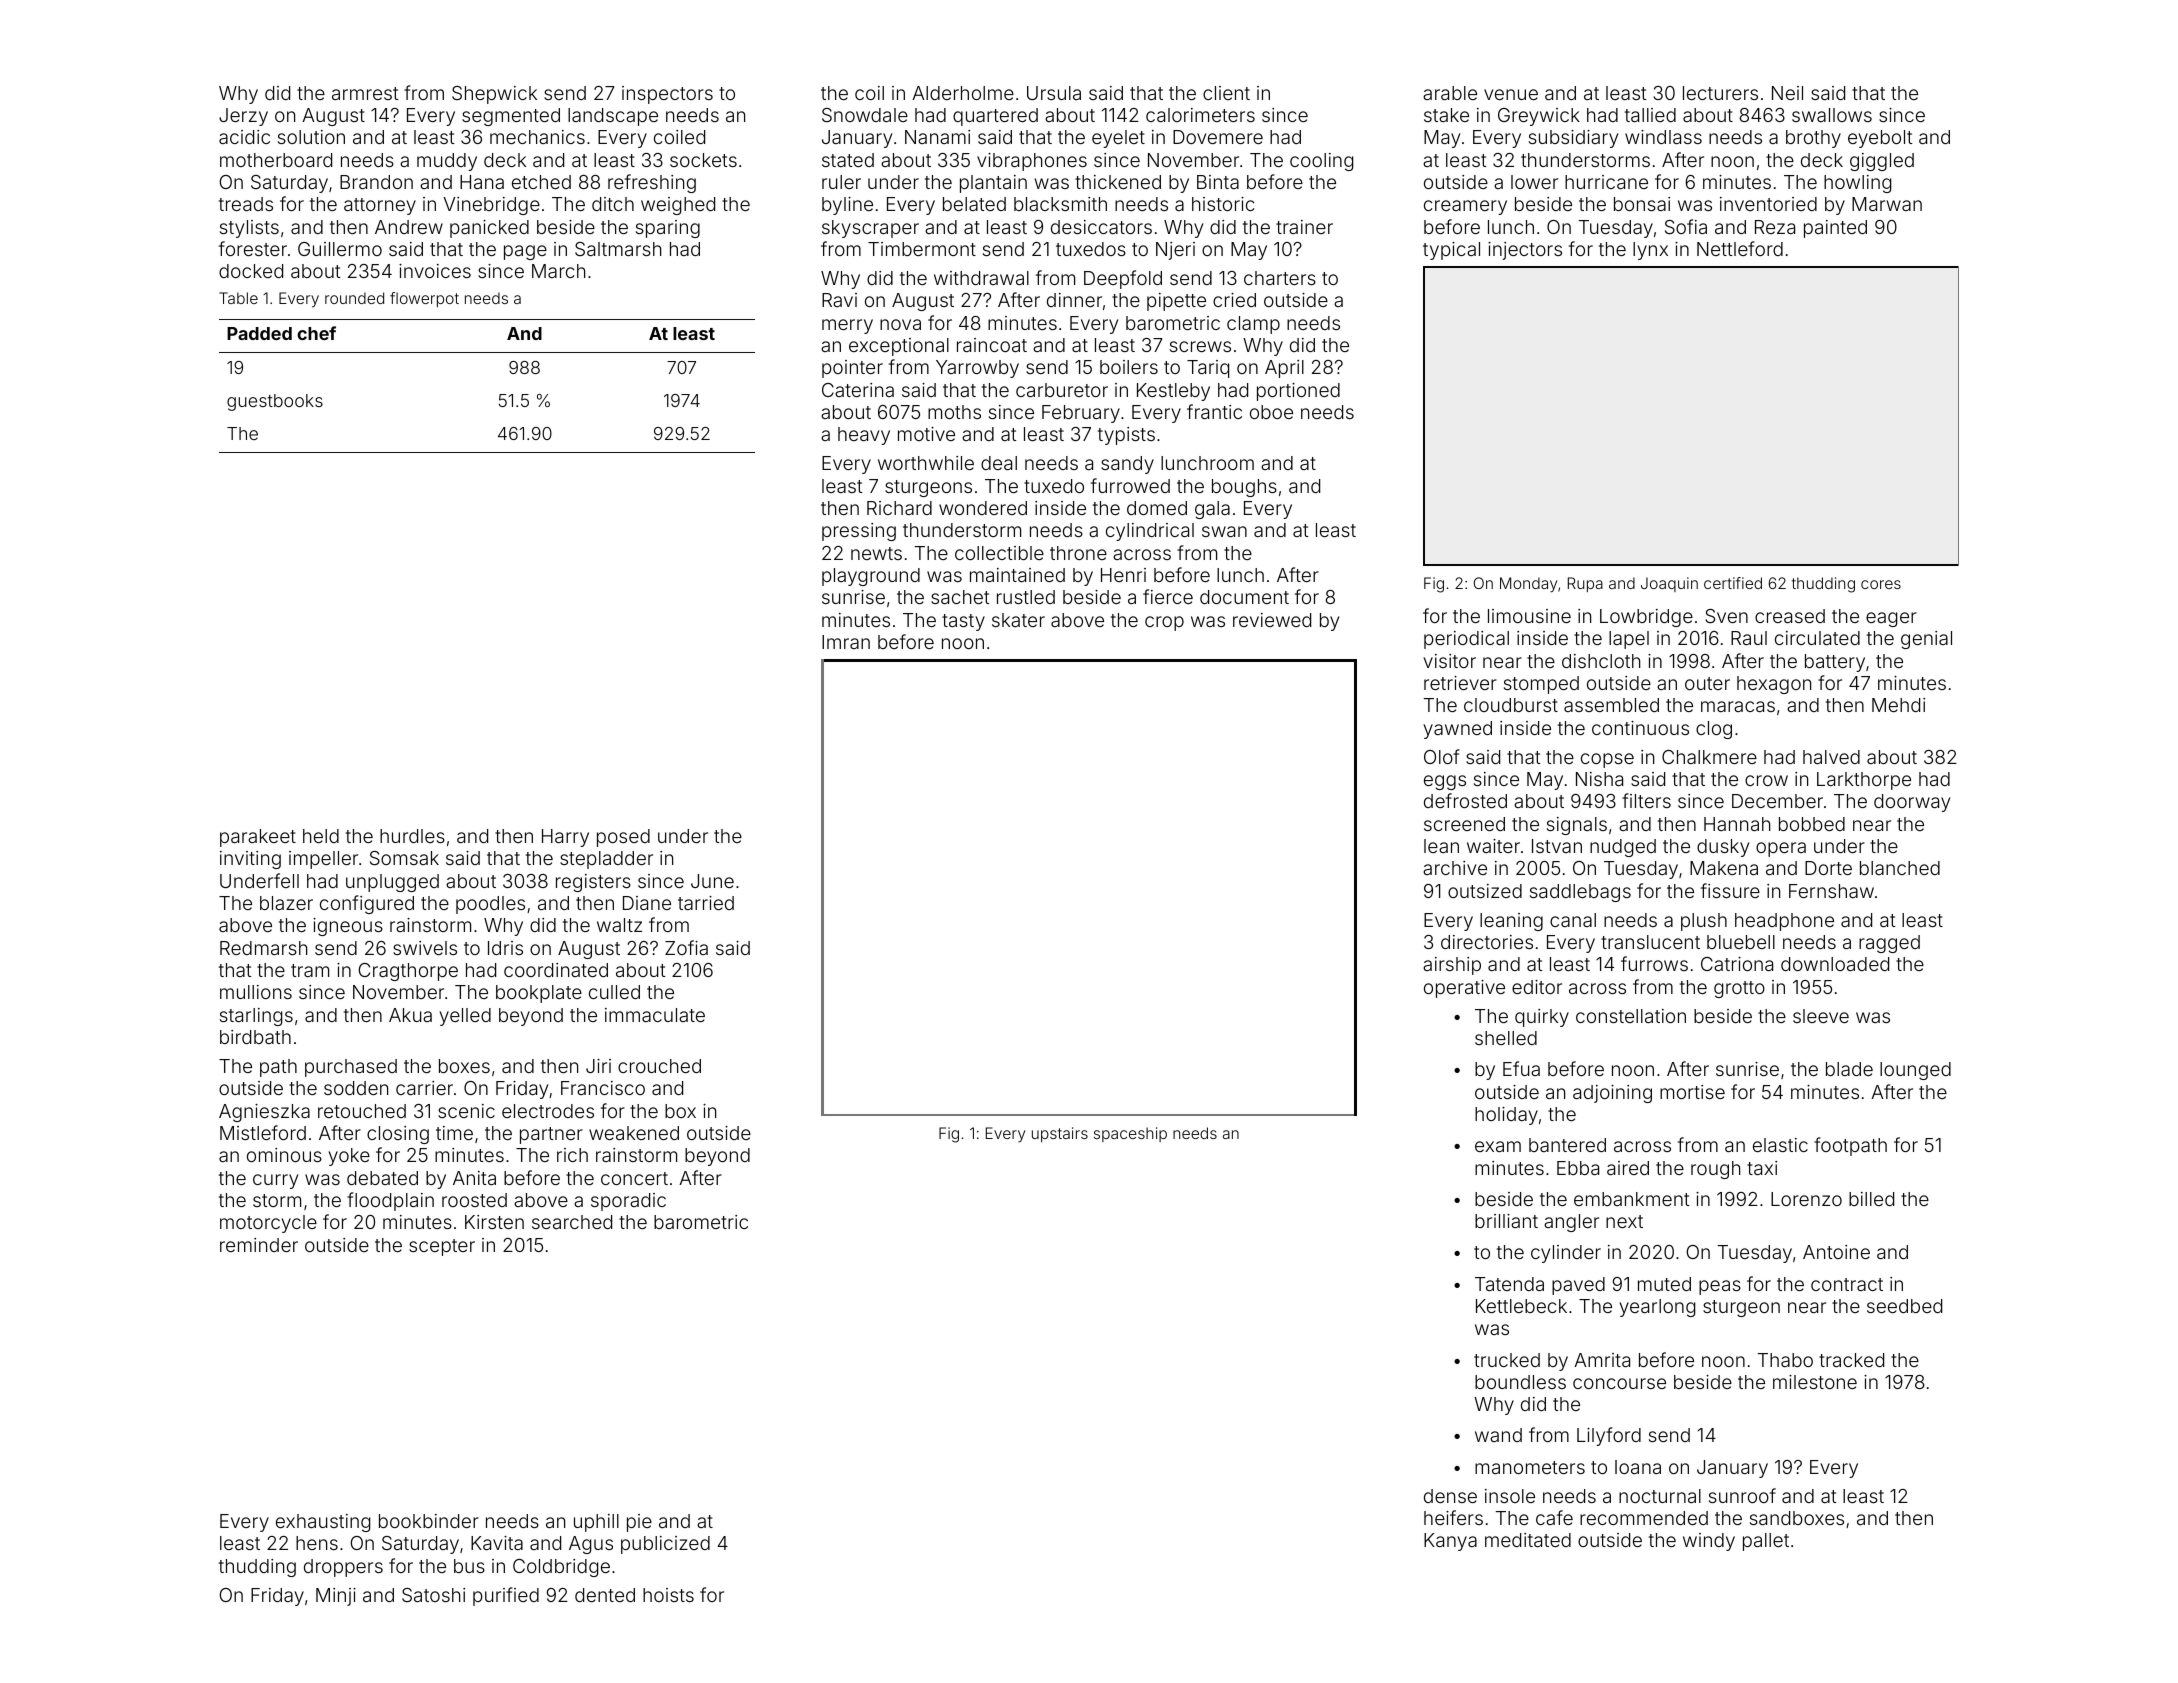 The height and width of the document is (1683, 2178). Describe the element at coordinates (447, 162) in the document. I see `muddy` at that location.
